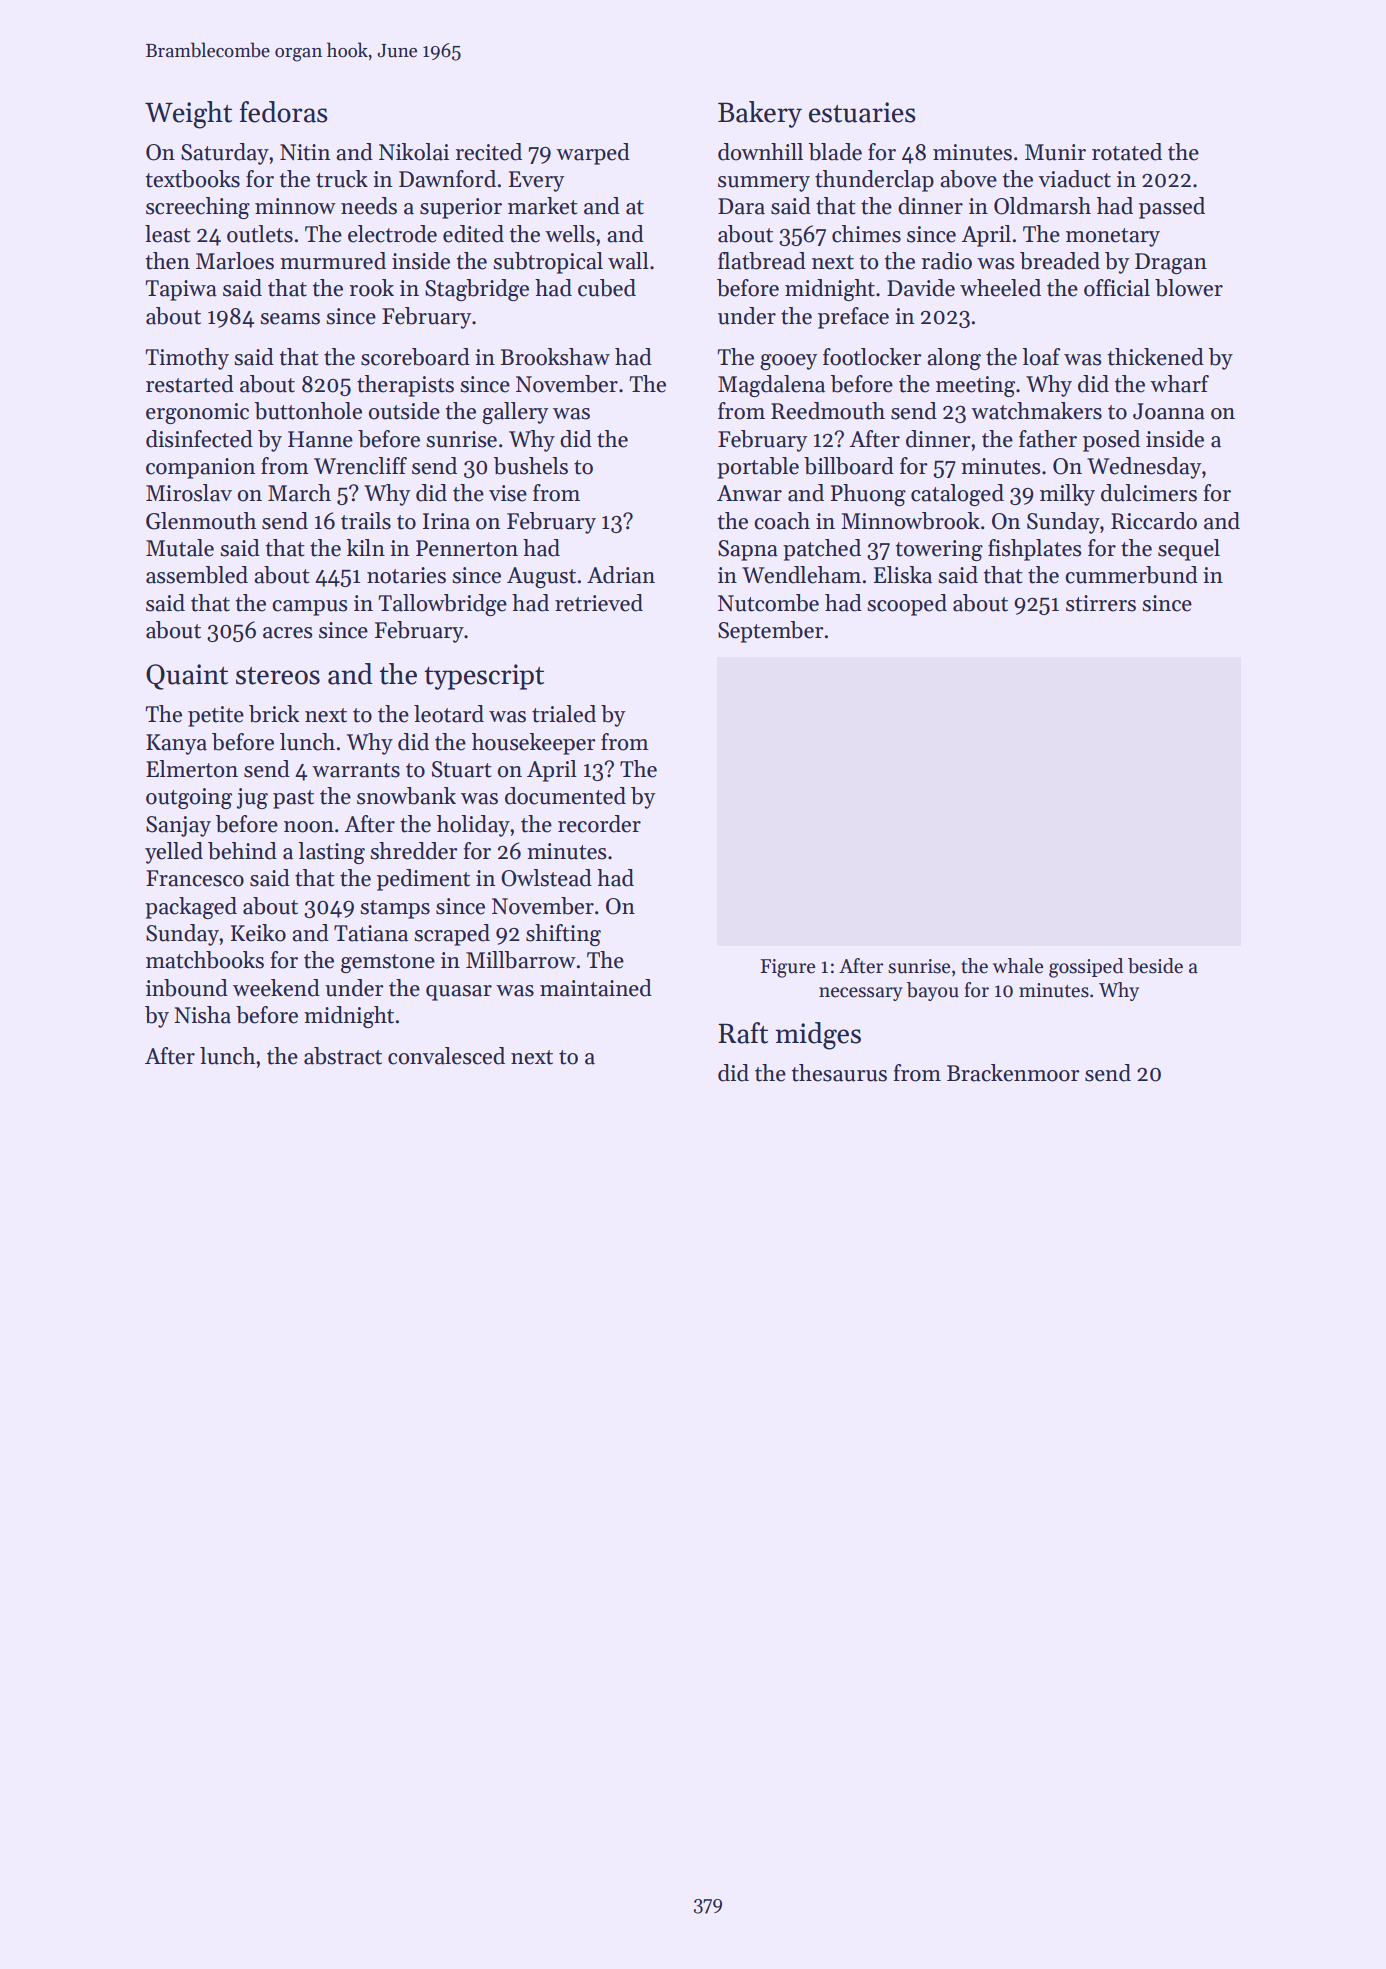  Describe the element at coordinates (176, 744) in the screenshot. I see `Kanya` at that location.
